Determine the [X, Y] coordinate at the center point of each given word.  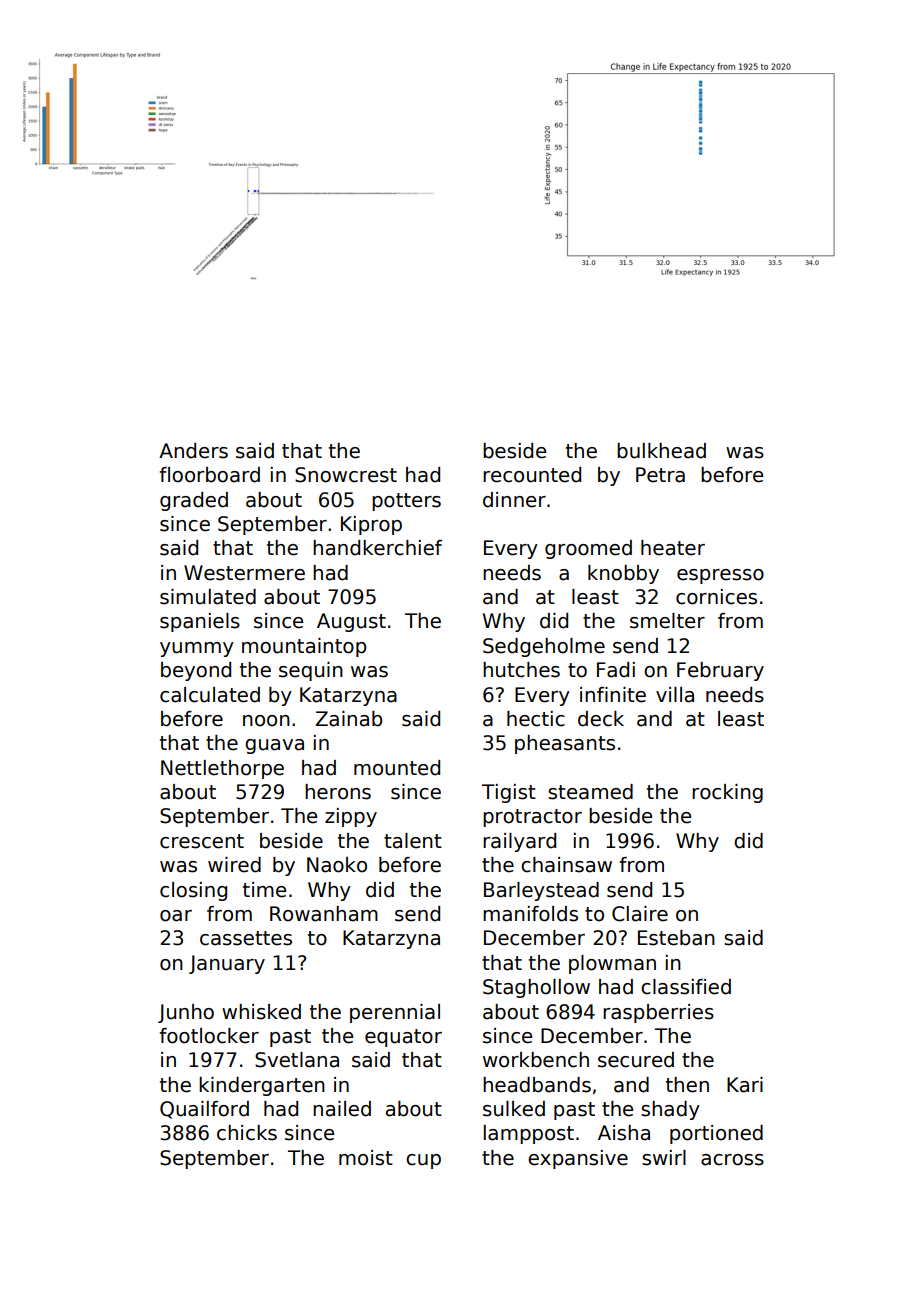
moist [366, 1158]
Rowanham [324, 914]
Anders [193, 451]
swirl [664, 1158]
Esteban [676, 938]
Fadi [616, 670]
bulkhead [661, 451]
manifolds [530, 914]
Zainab [349, 719]
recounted [532, 475]
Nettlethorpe [222, 769]
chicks [247, 1133]
